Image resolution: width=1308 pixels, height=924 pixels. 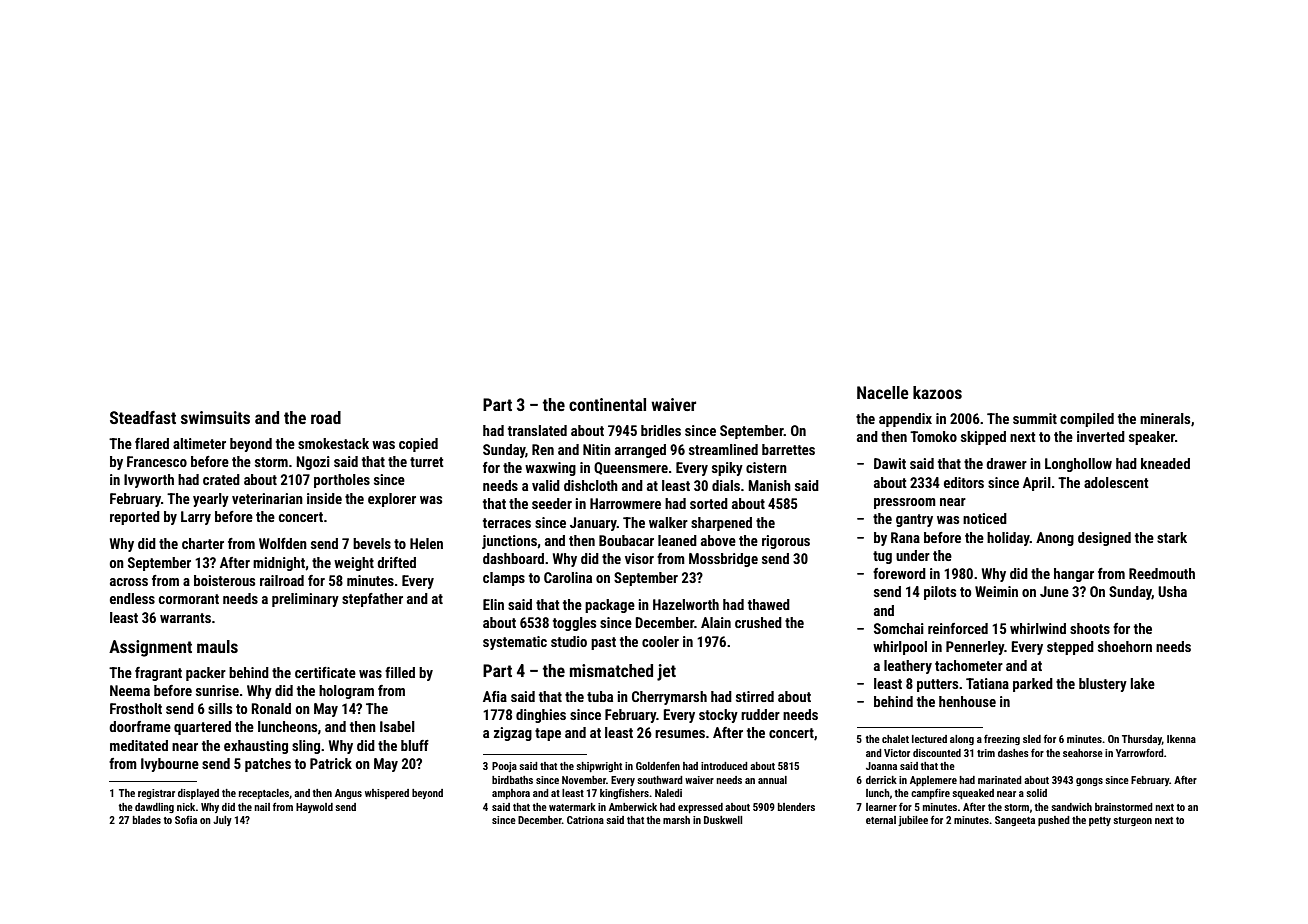 What do you see at coordinates (211, 500) in the page?
I see `yearly` at bounding box center [211, 500].
